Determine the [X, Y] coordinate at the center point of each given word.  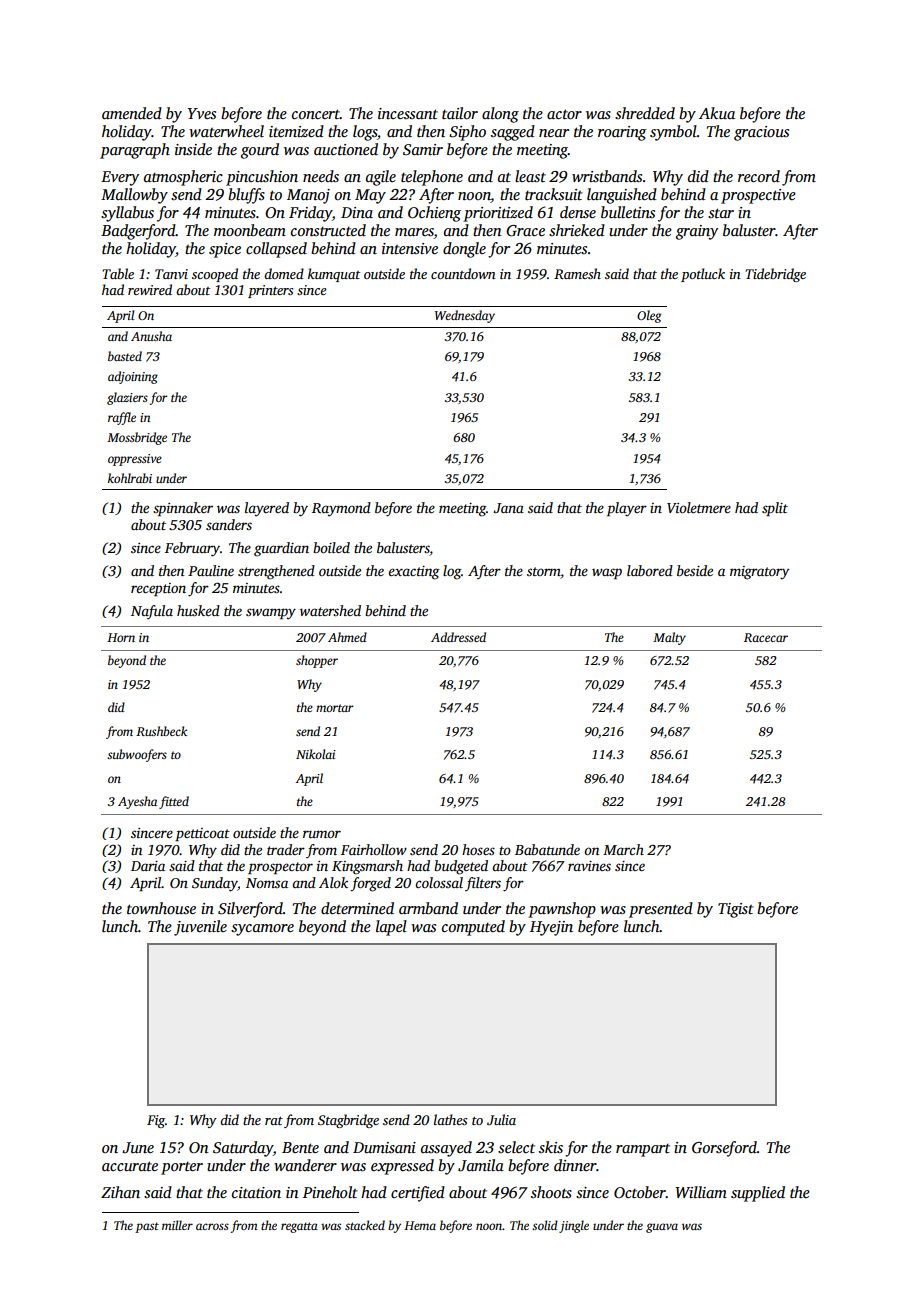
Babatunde [547, 849]
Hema [420, 1225]
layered [267, 509]
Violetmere [699, 507]
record [759, 176]
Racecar [766, 637]
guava [662, 1228]
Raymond [341, 509]
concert [316, 114]
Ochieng [434, 214]
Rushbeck [161, 731]
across [212, 1226]
